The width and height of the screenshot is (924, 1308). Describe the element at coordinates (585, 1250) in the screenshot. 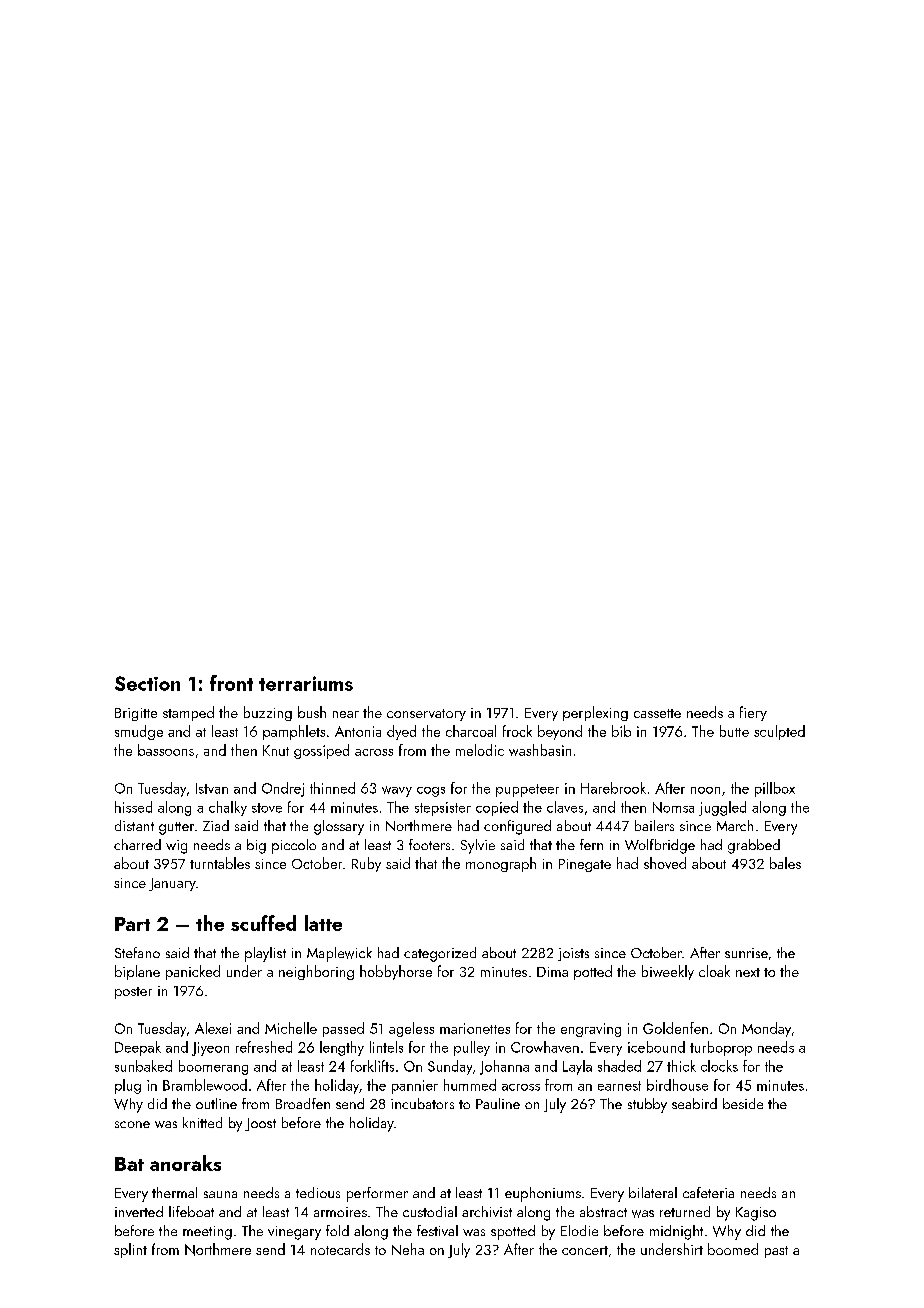

I see `concert` at that location.
